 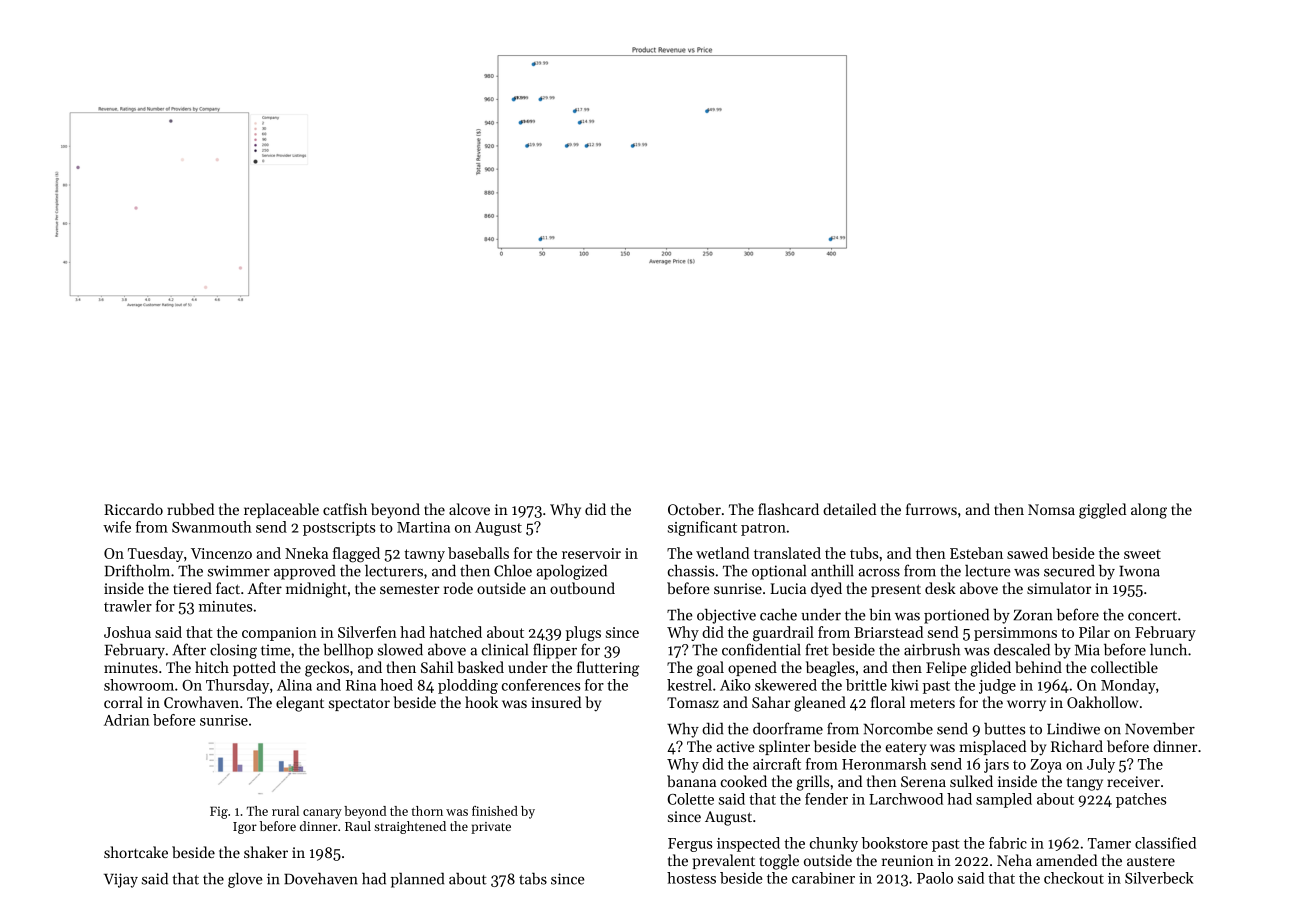 I want to click on hook, so click(x=481, y=702).
